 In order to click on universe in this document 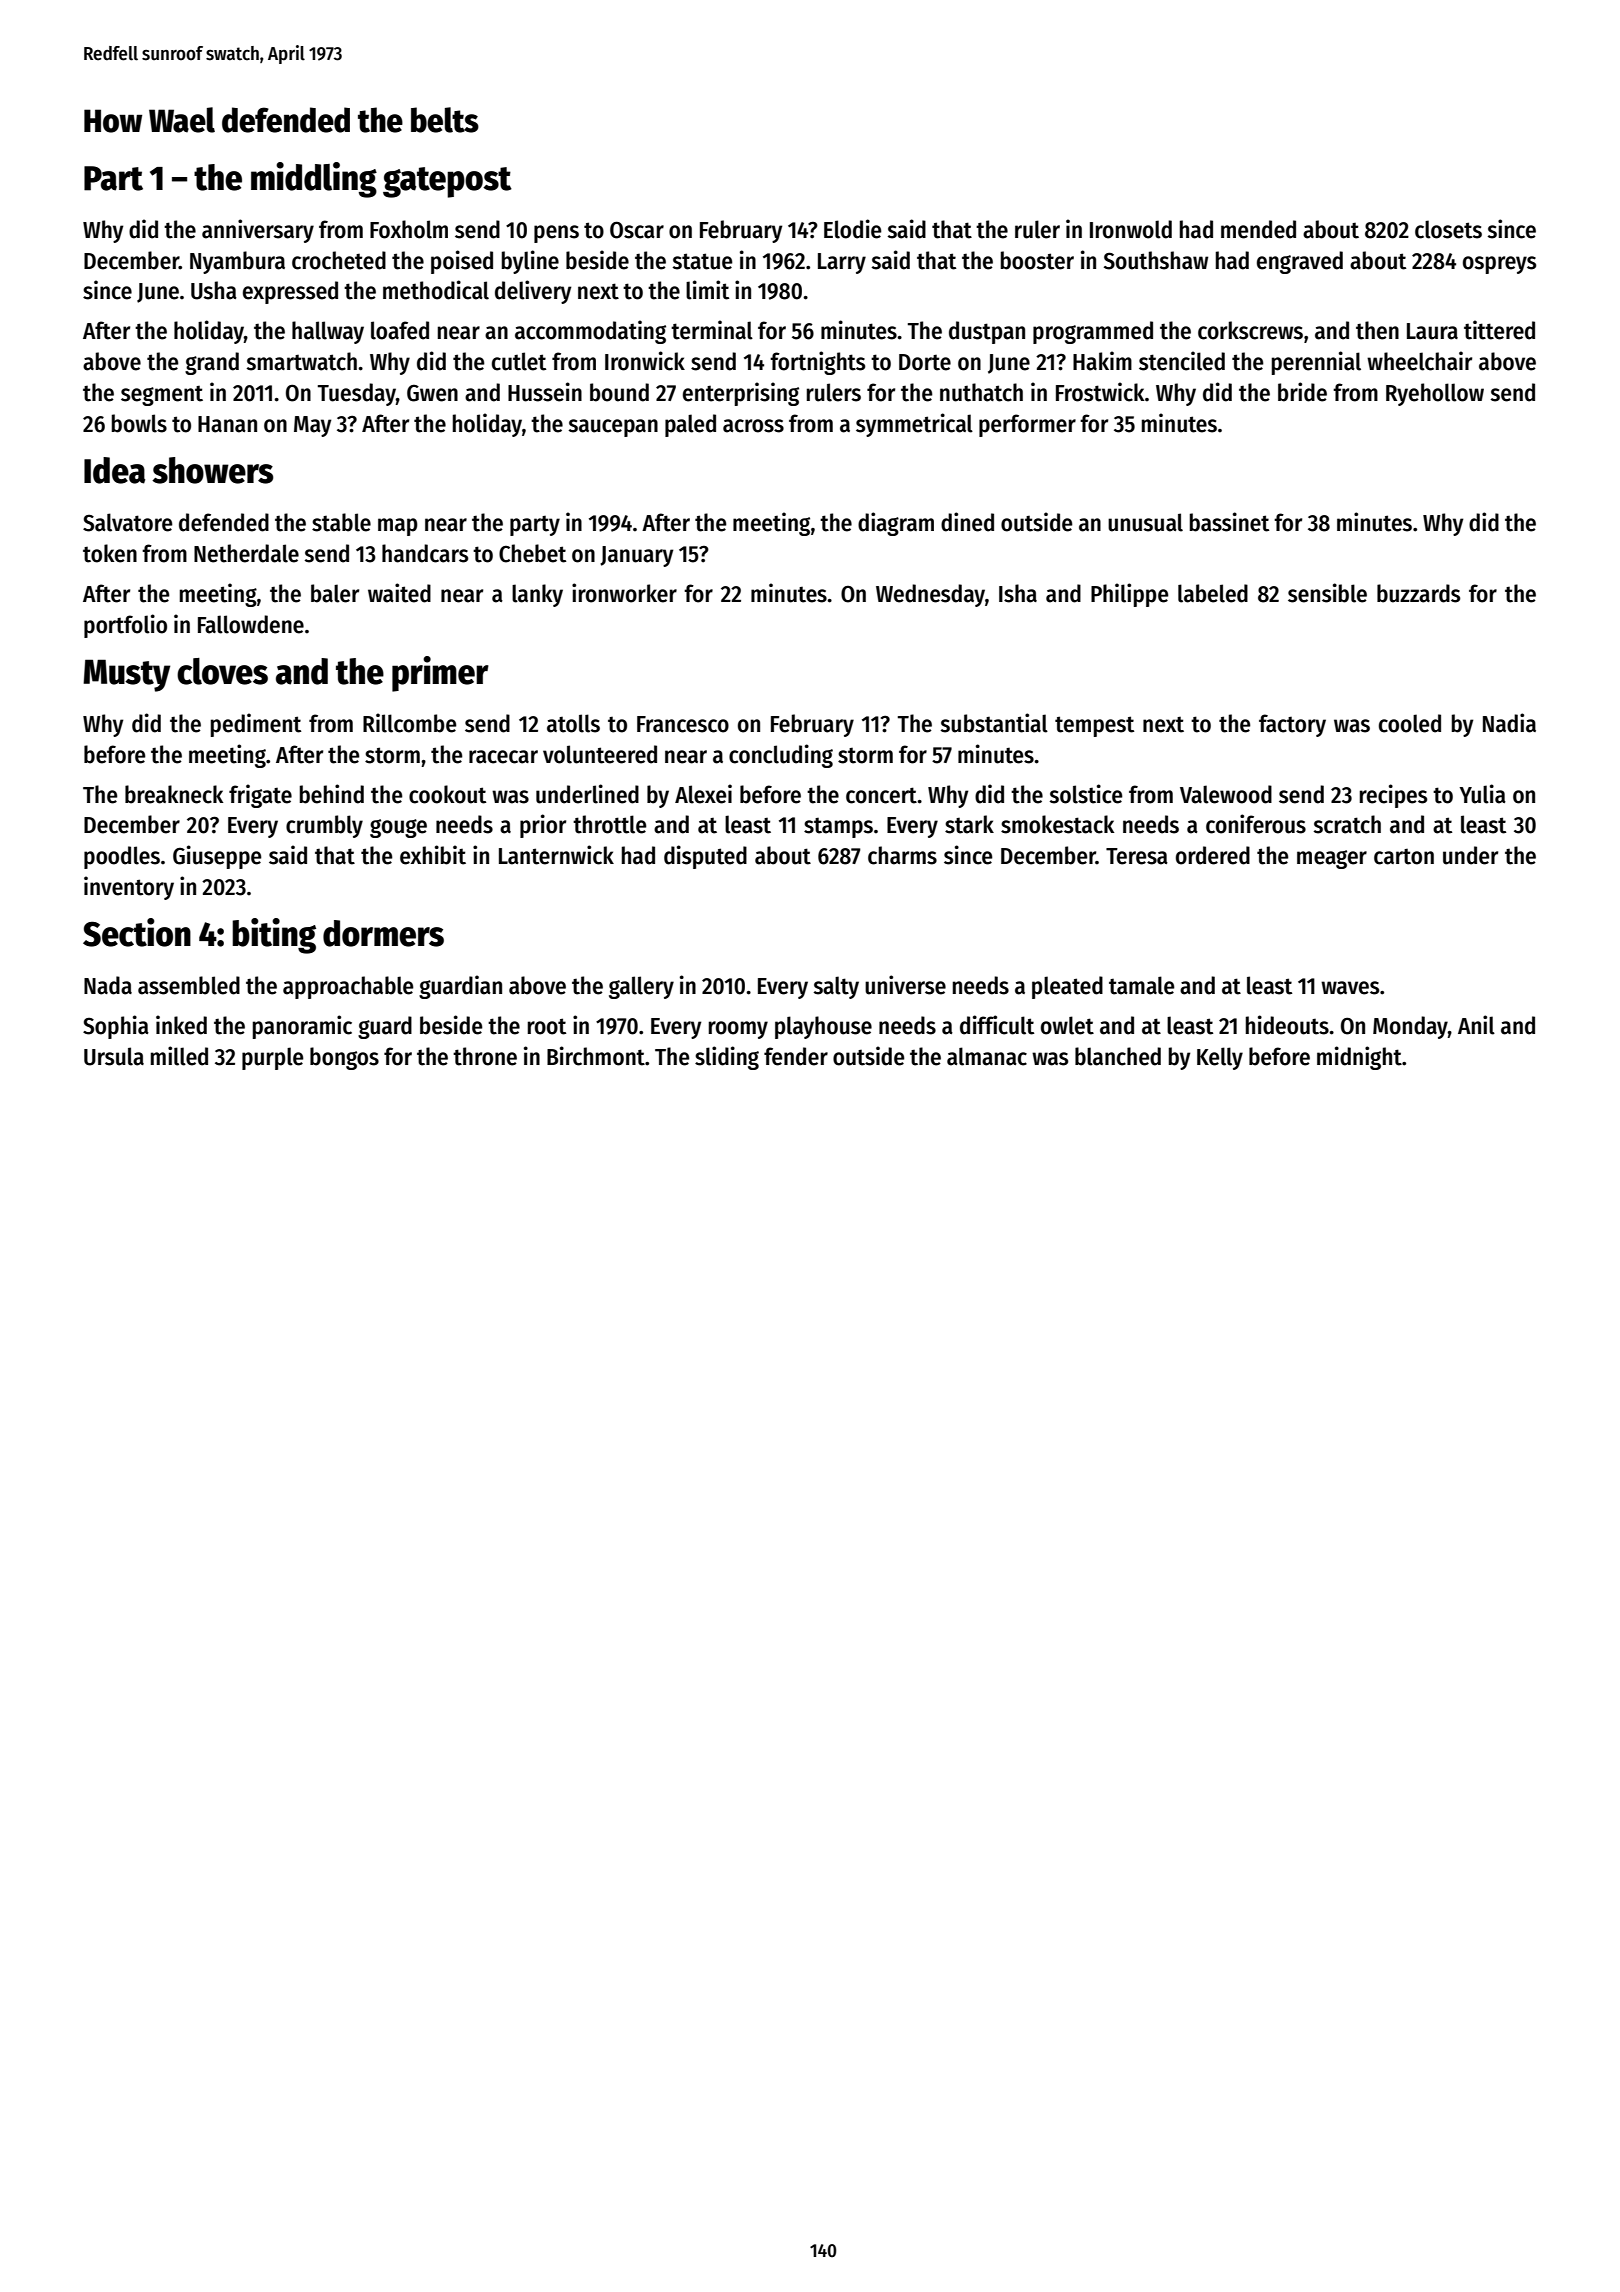, I will do `click(905, 985)`.
